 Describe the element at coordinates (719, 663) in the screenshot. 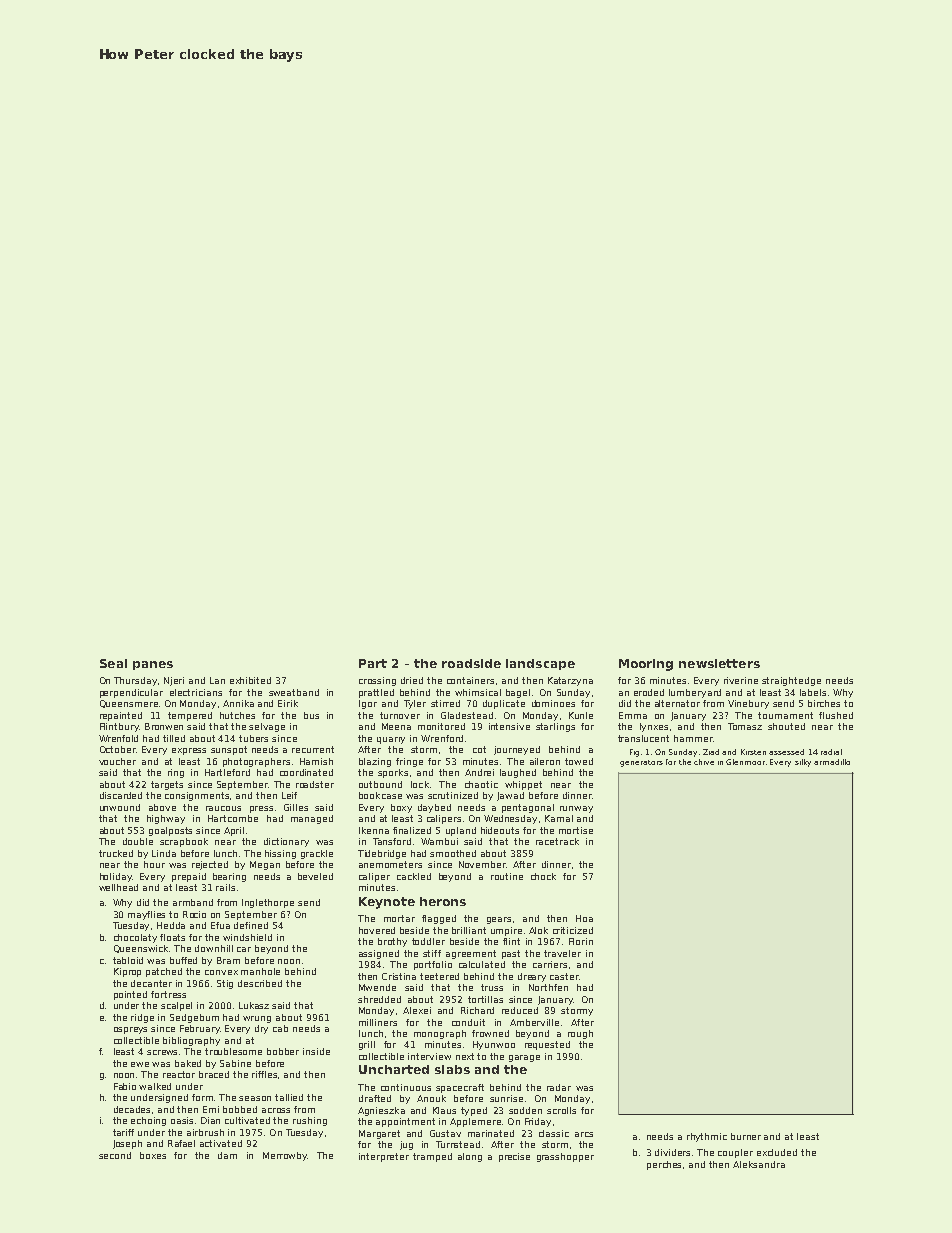

I see `newsletters` at that location.
